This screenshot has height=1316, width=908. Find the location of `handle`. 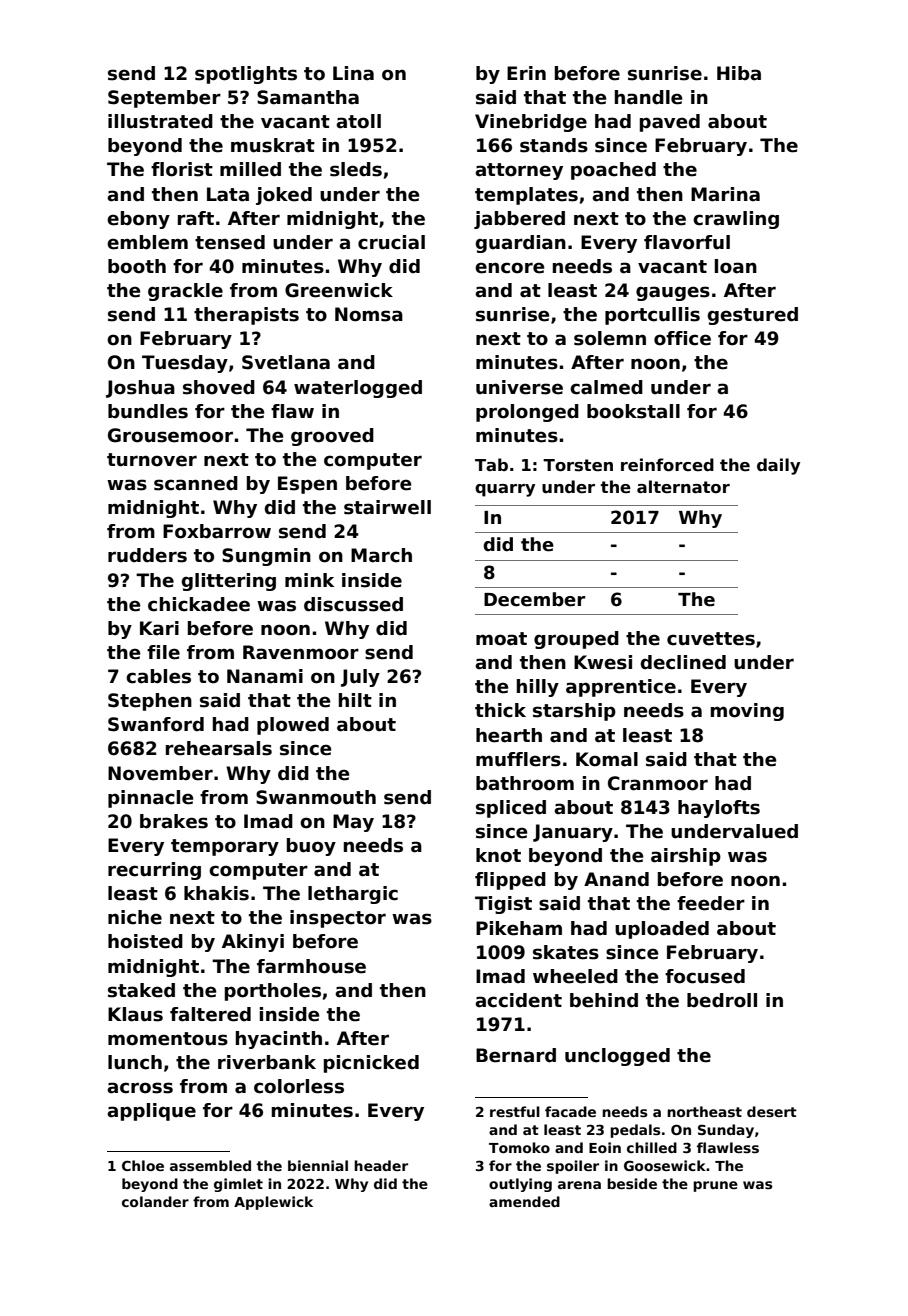

handle is located at coordinates (649, 97).
